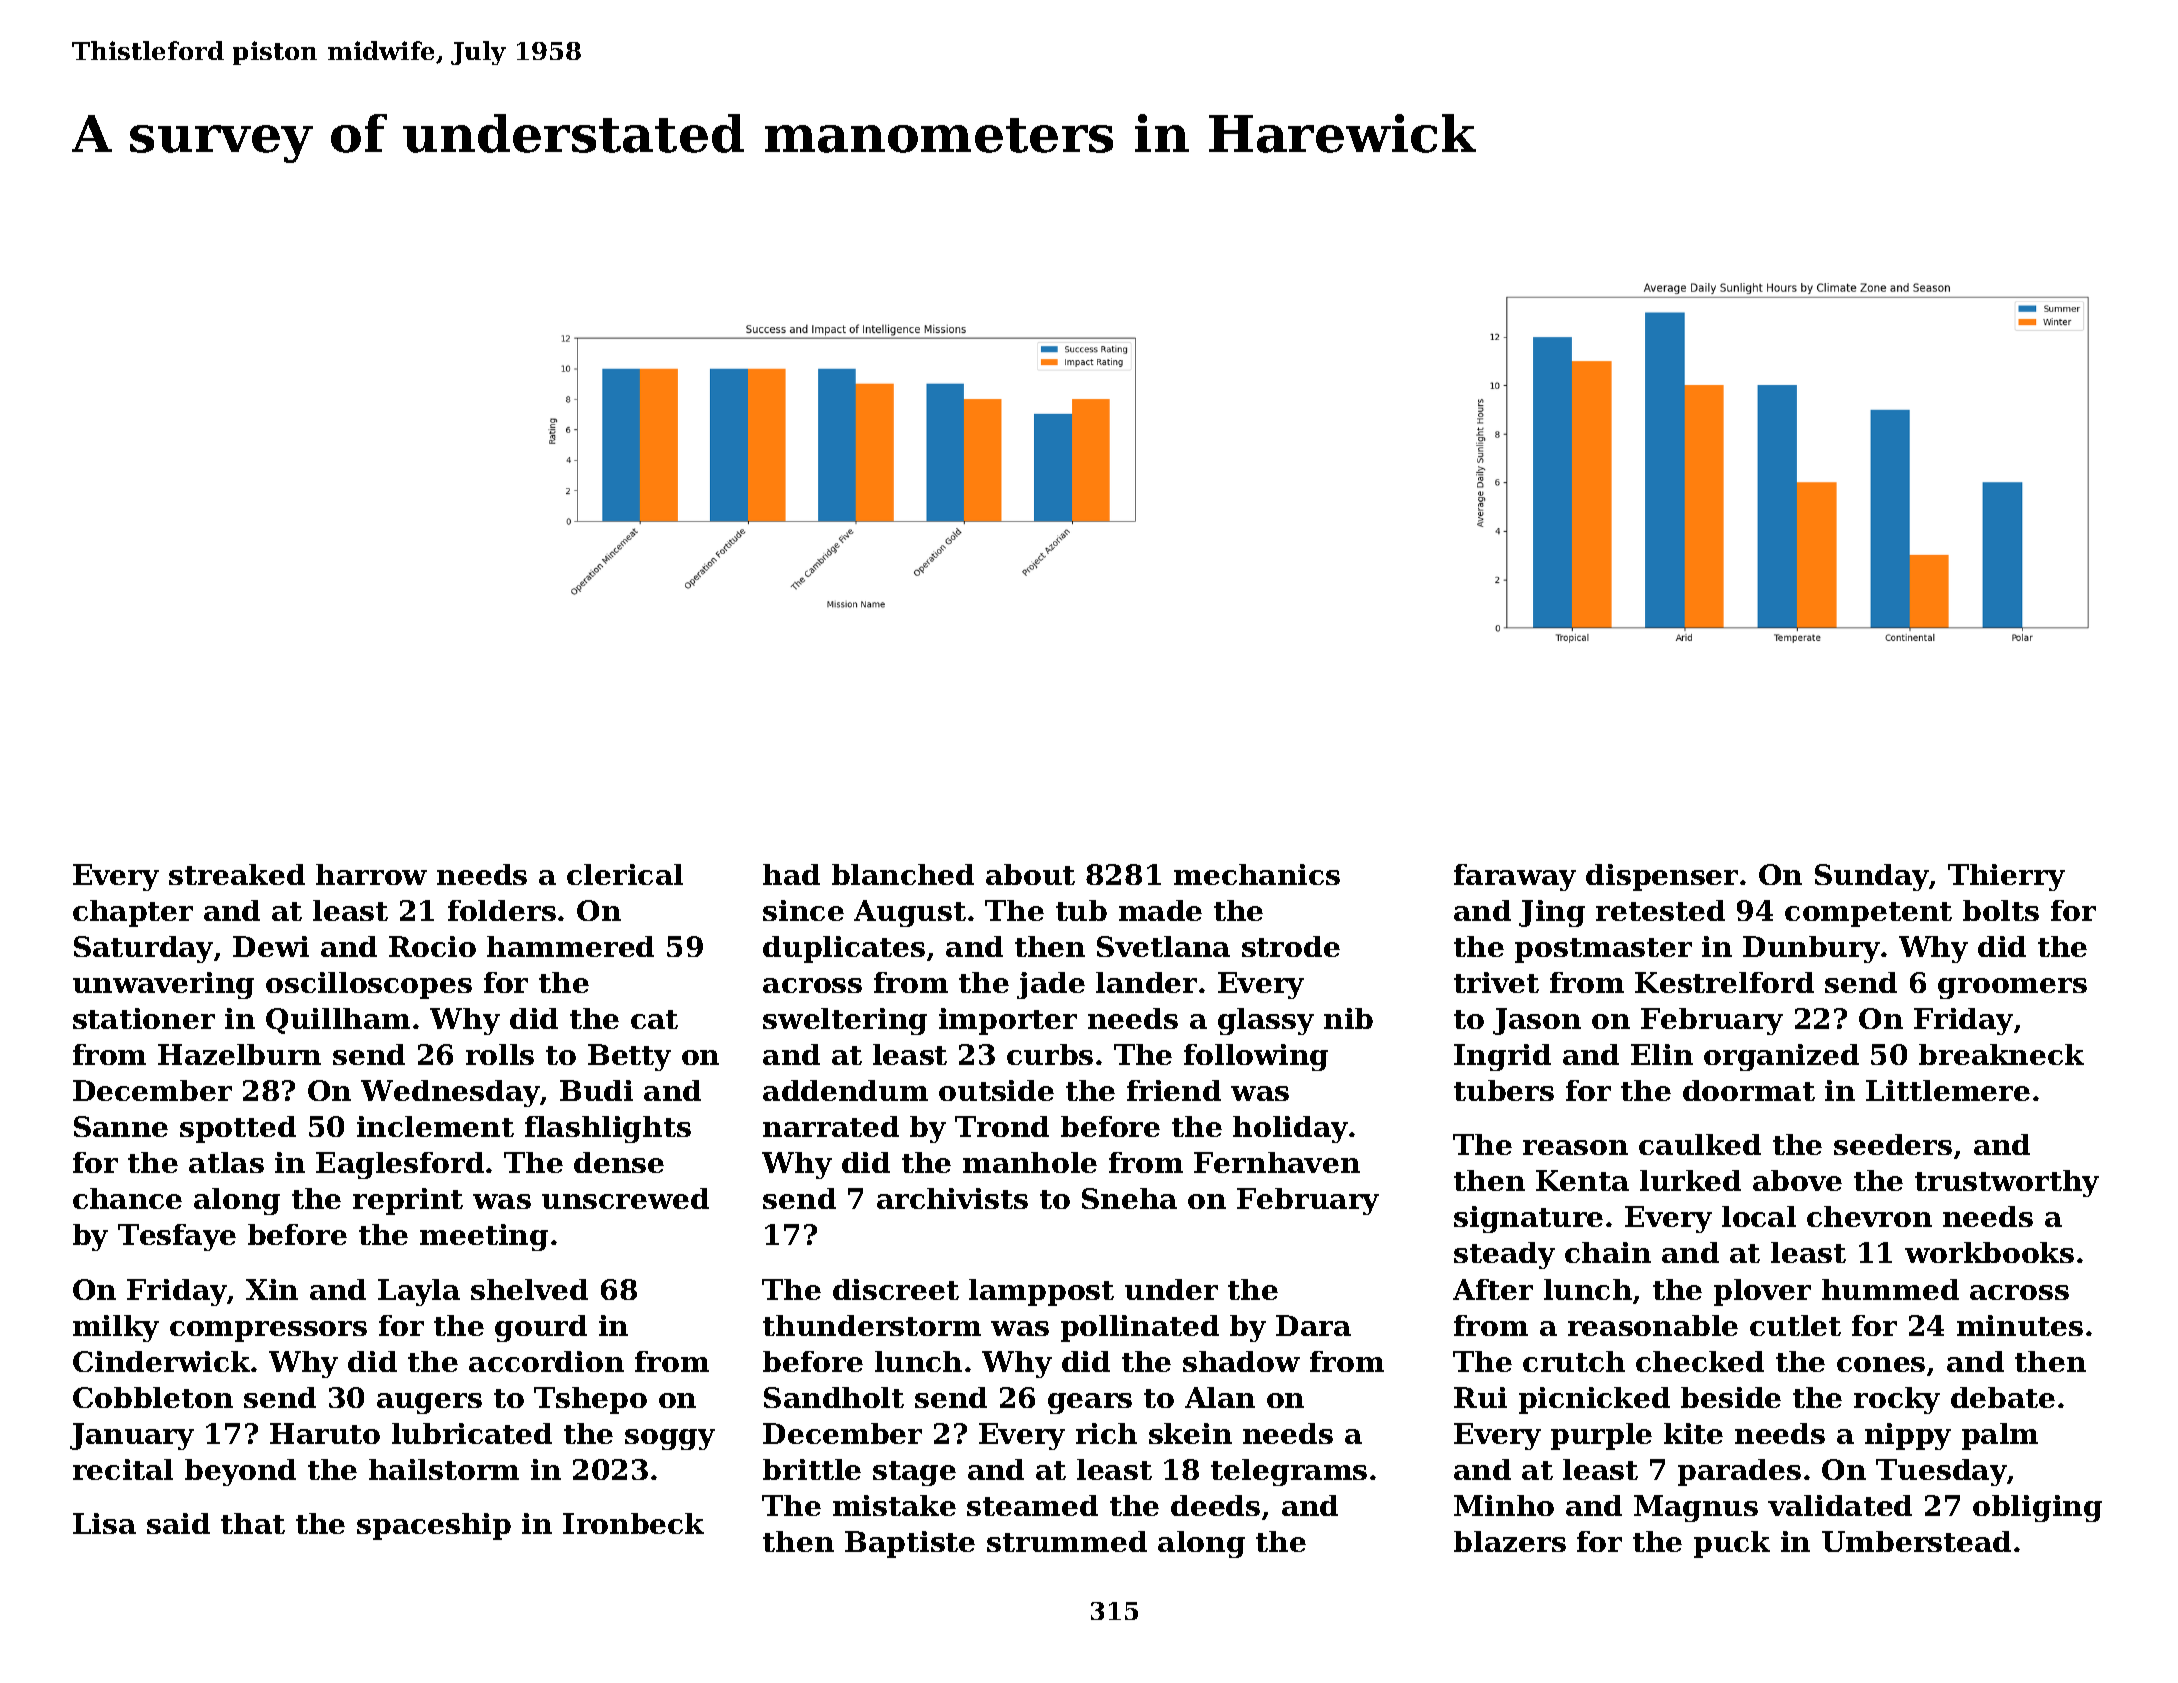 Image resolution: width=2178 pixels, height=1683 pixels. What do you see at coordinates (910, 1544) in the image?
I see `Baptiste` at bounding box center [910, 1544].
